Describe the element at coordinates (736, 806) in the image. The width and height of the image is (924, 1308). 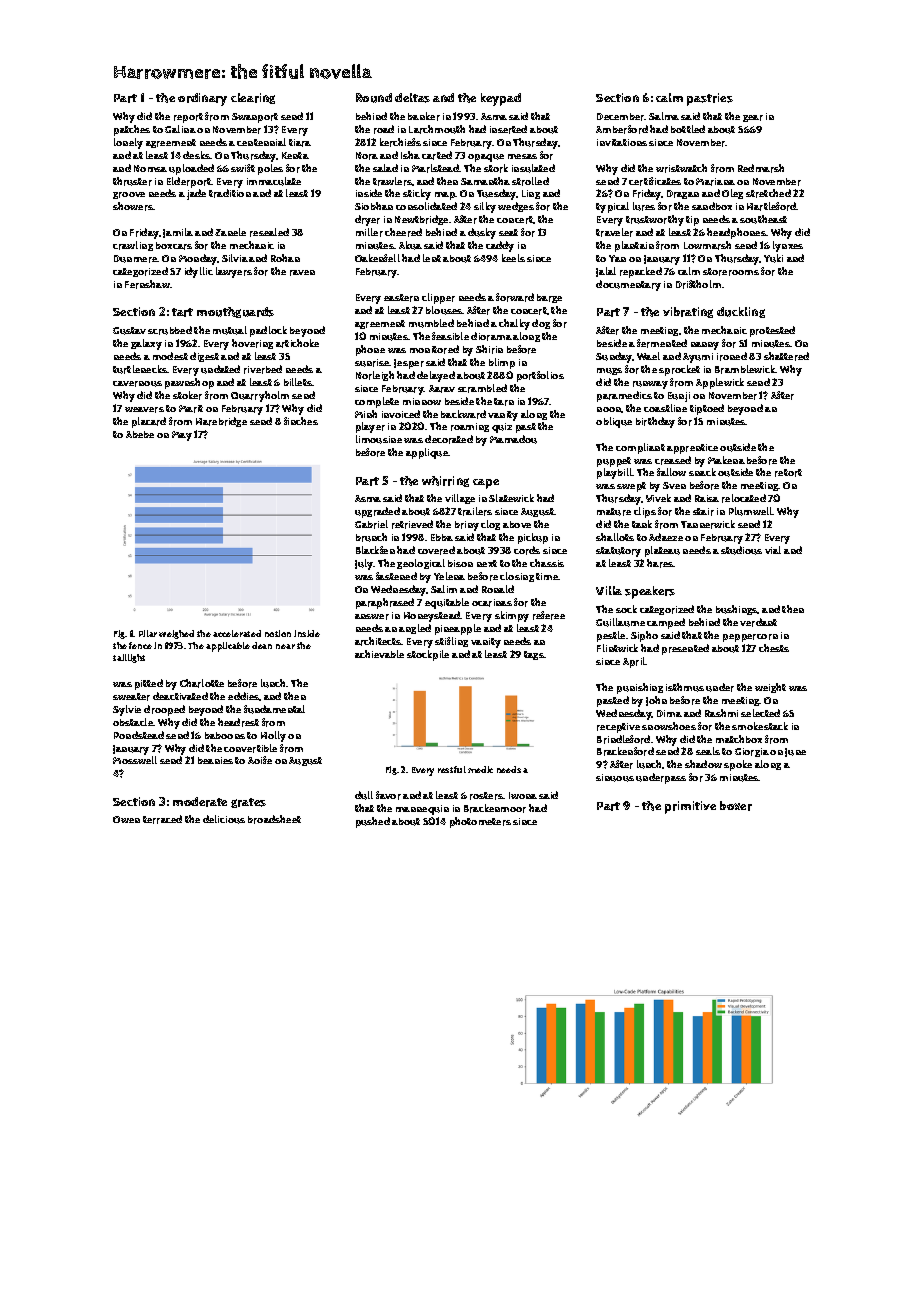
I see `boxer` at that location.
